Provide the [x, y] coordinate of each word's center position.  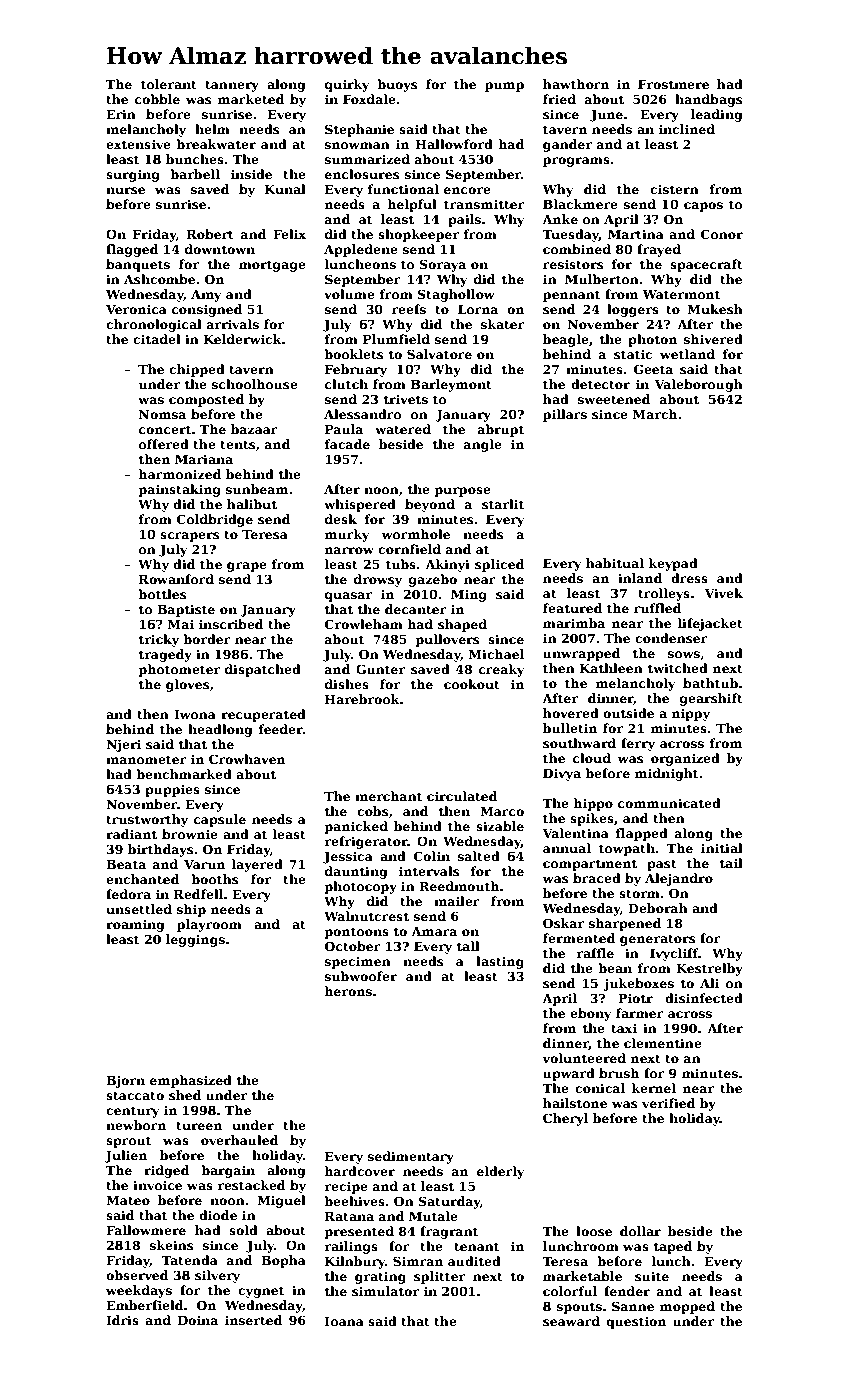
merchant [389, 796]
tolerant [169, 84]
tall [468, 946]
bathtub [710, 683]
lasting [500, 962]
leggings [195, 940]
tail [731, 863]
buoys [397, 85]
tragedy [165, 655]
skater [503, 324]
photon [652, 340]
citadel [157, 339]
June [606, 116]
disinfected [704, 998]
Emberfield [144, 1305]
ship [191, 910]
